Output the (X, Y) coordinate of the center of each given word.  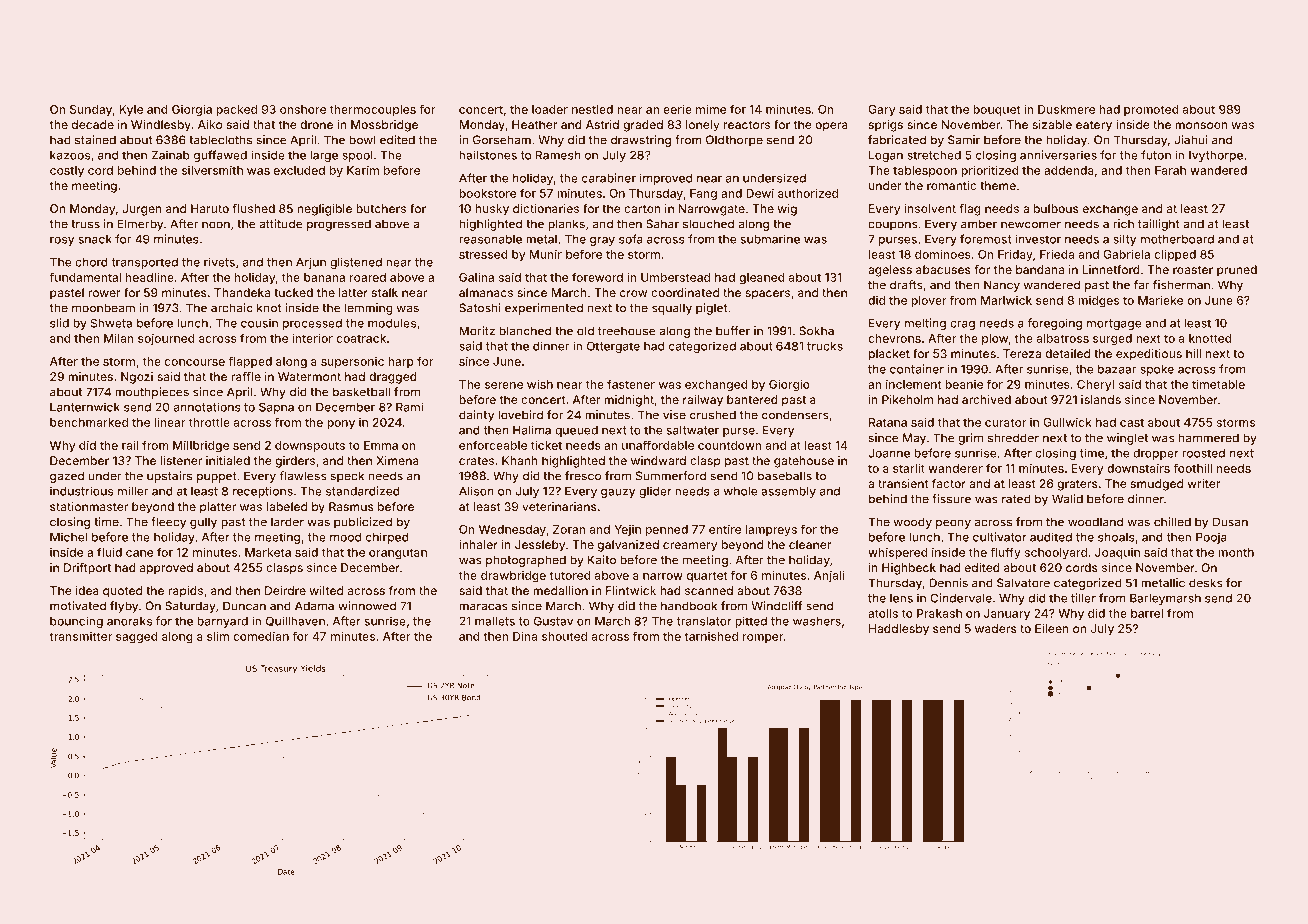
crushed (713, 415)
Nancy (1002, 286)
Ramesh (558, 155)
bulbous (1056, 208)
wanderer (955, 468)
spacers (767, 295)
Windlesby (161, 126)
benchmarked (89, 422)
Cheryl (1095, 385)
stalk (385, 292)
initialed (228, 460)
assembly (788, 492)
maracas (483, 607)
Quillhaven (295, 621)
